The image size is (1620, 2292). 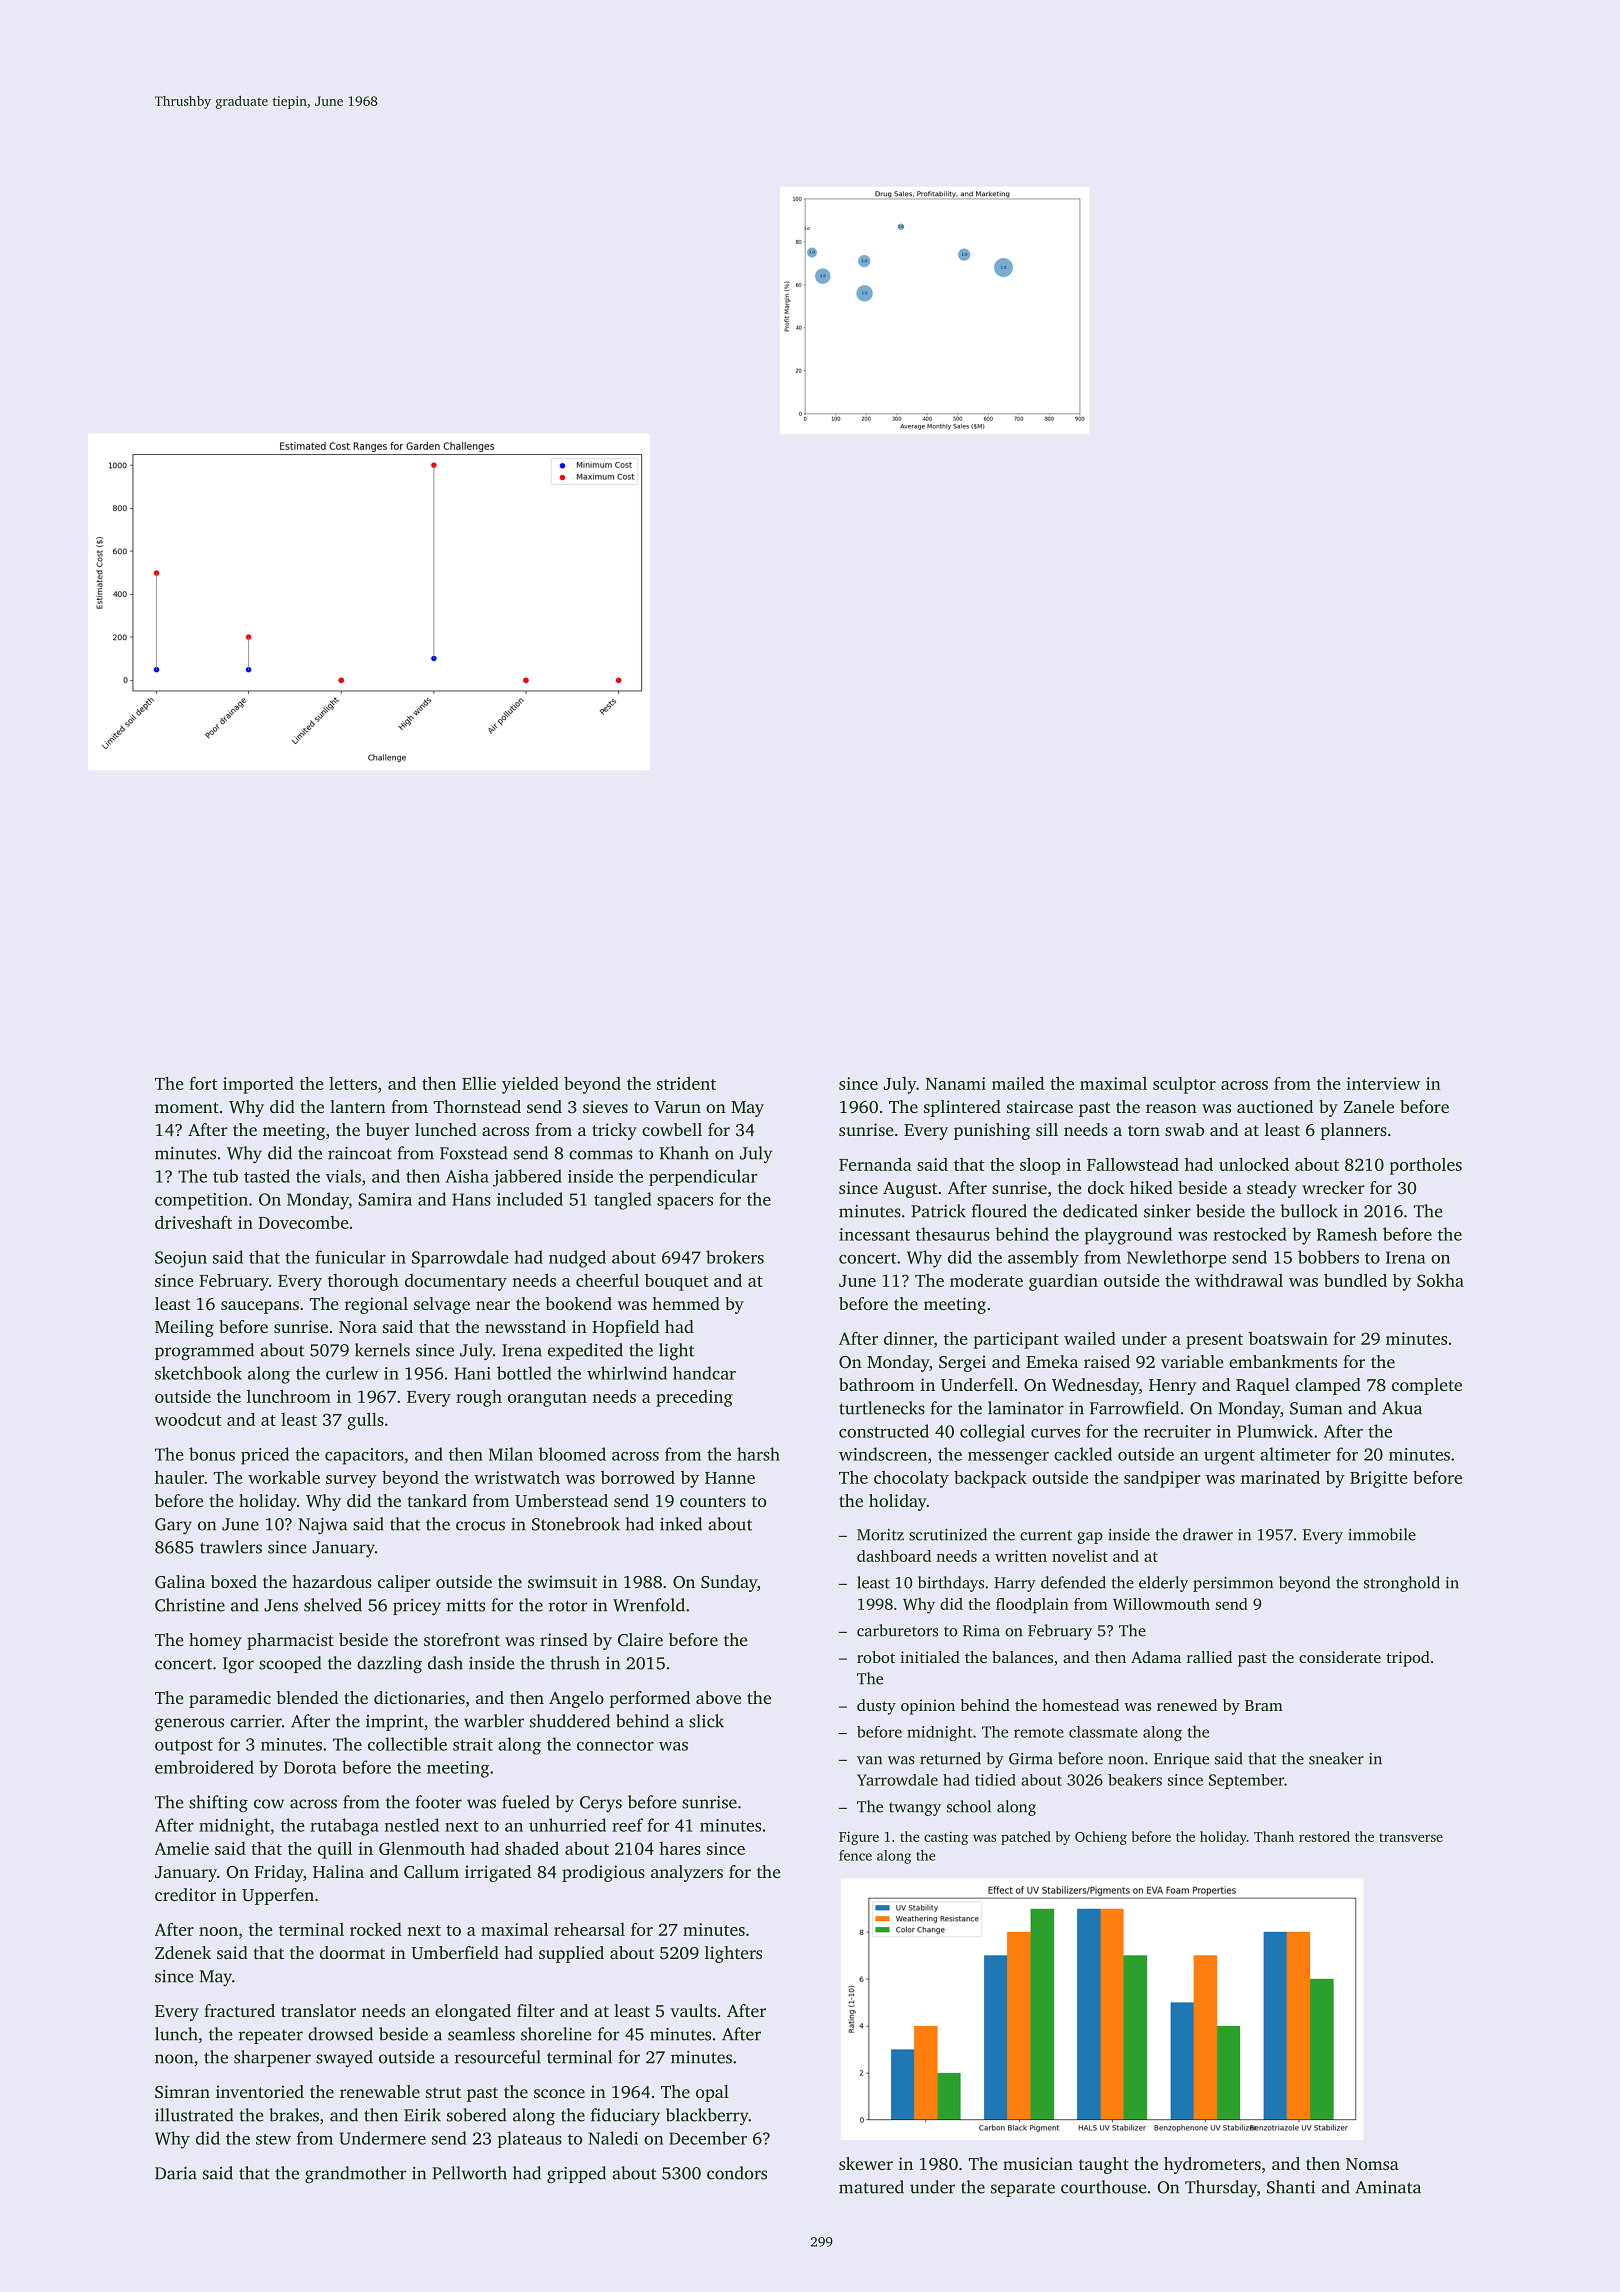 I want to click on cackled, so click(x=1083, y=1454).
